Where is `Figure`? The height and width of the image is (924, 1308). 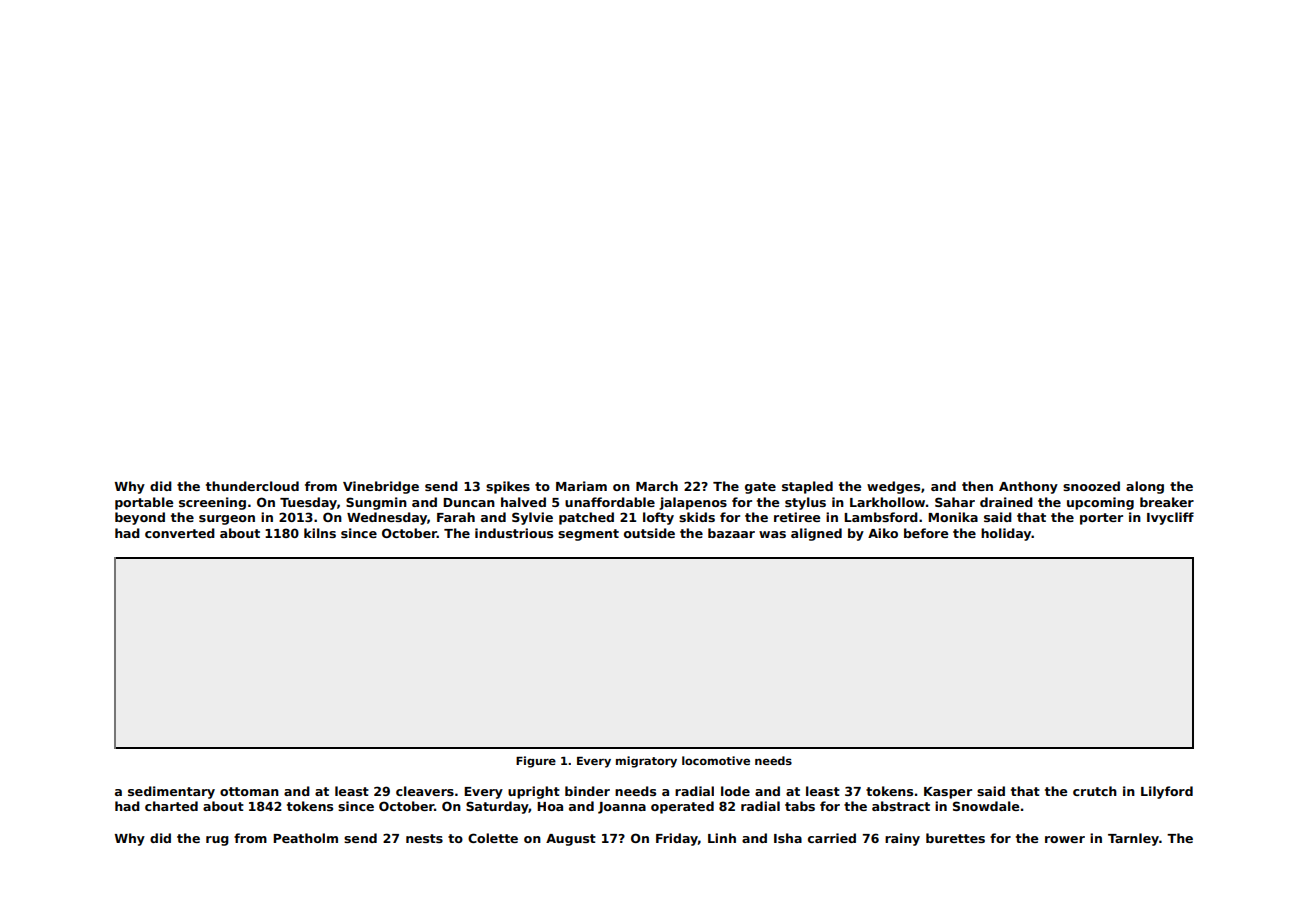 Figure is located at coordinates (536, 762).
